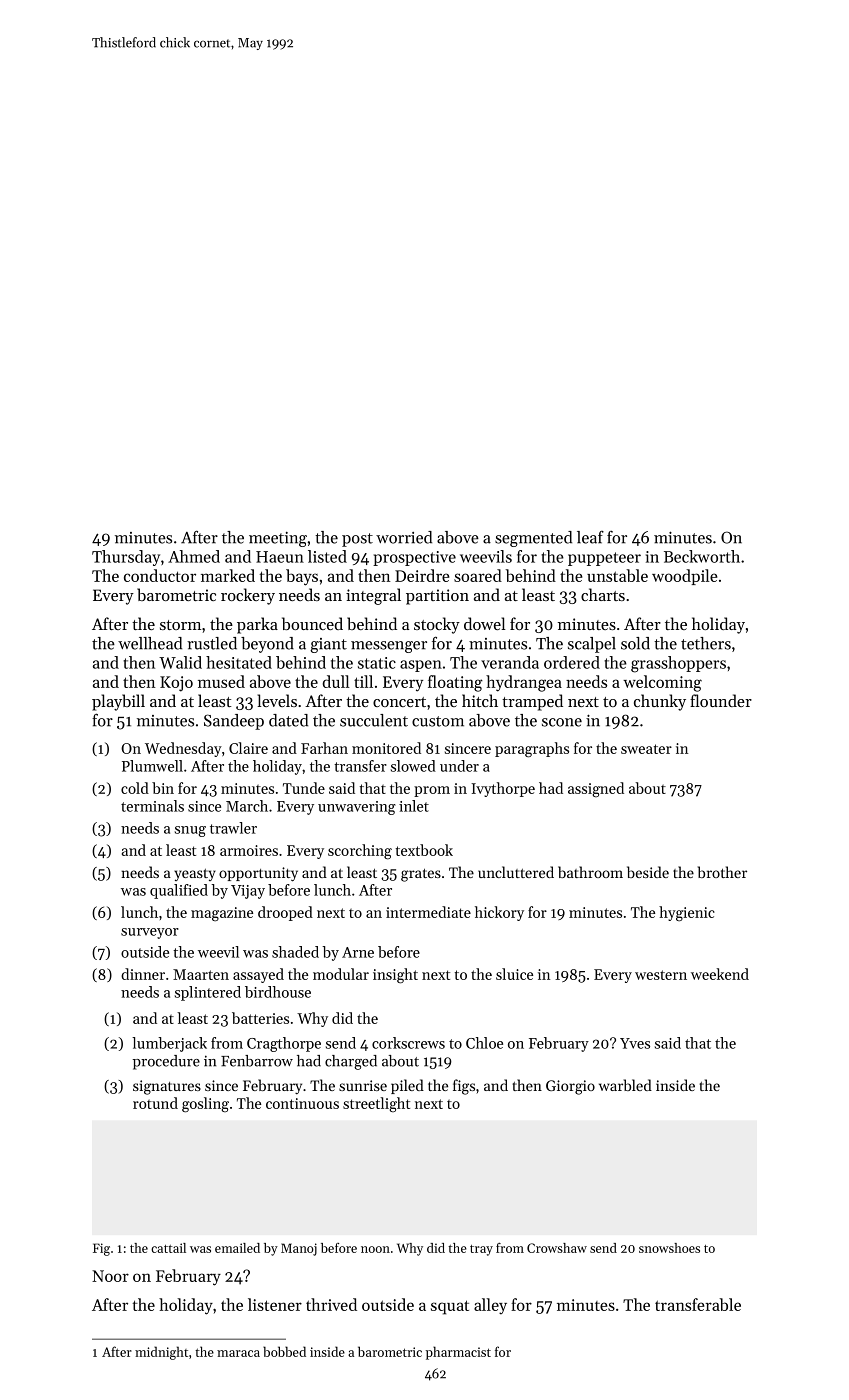 This document has height=1400, width=849. What do you see at coordinates (533, 539) in the document?
I see `segmented` at bounding box center [533, 539].
